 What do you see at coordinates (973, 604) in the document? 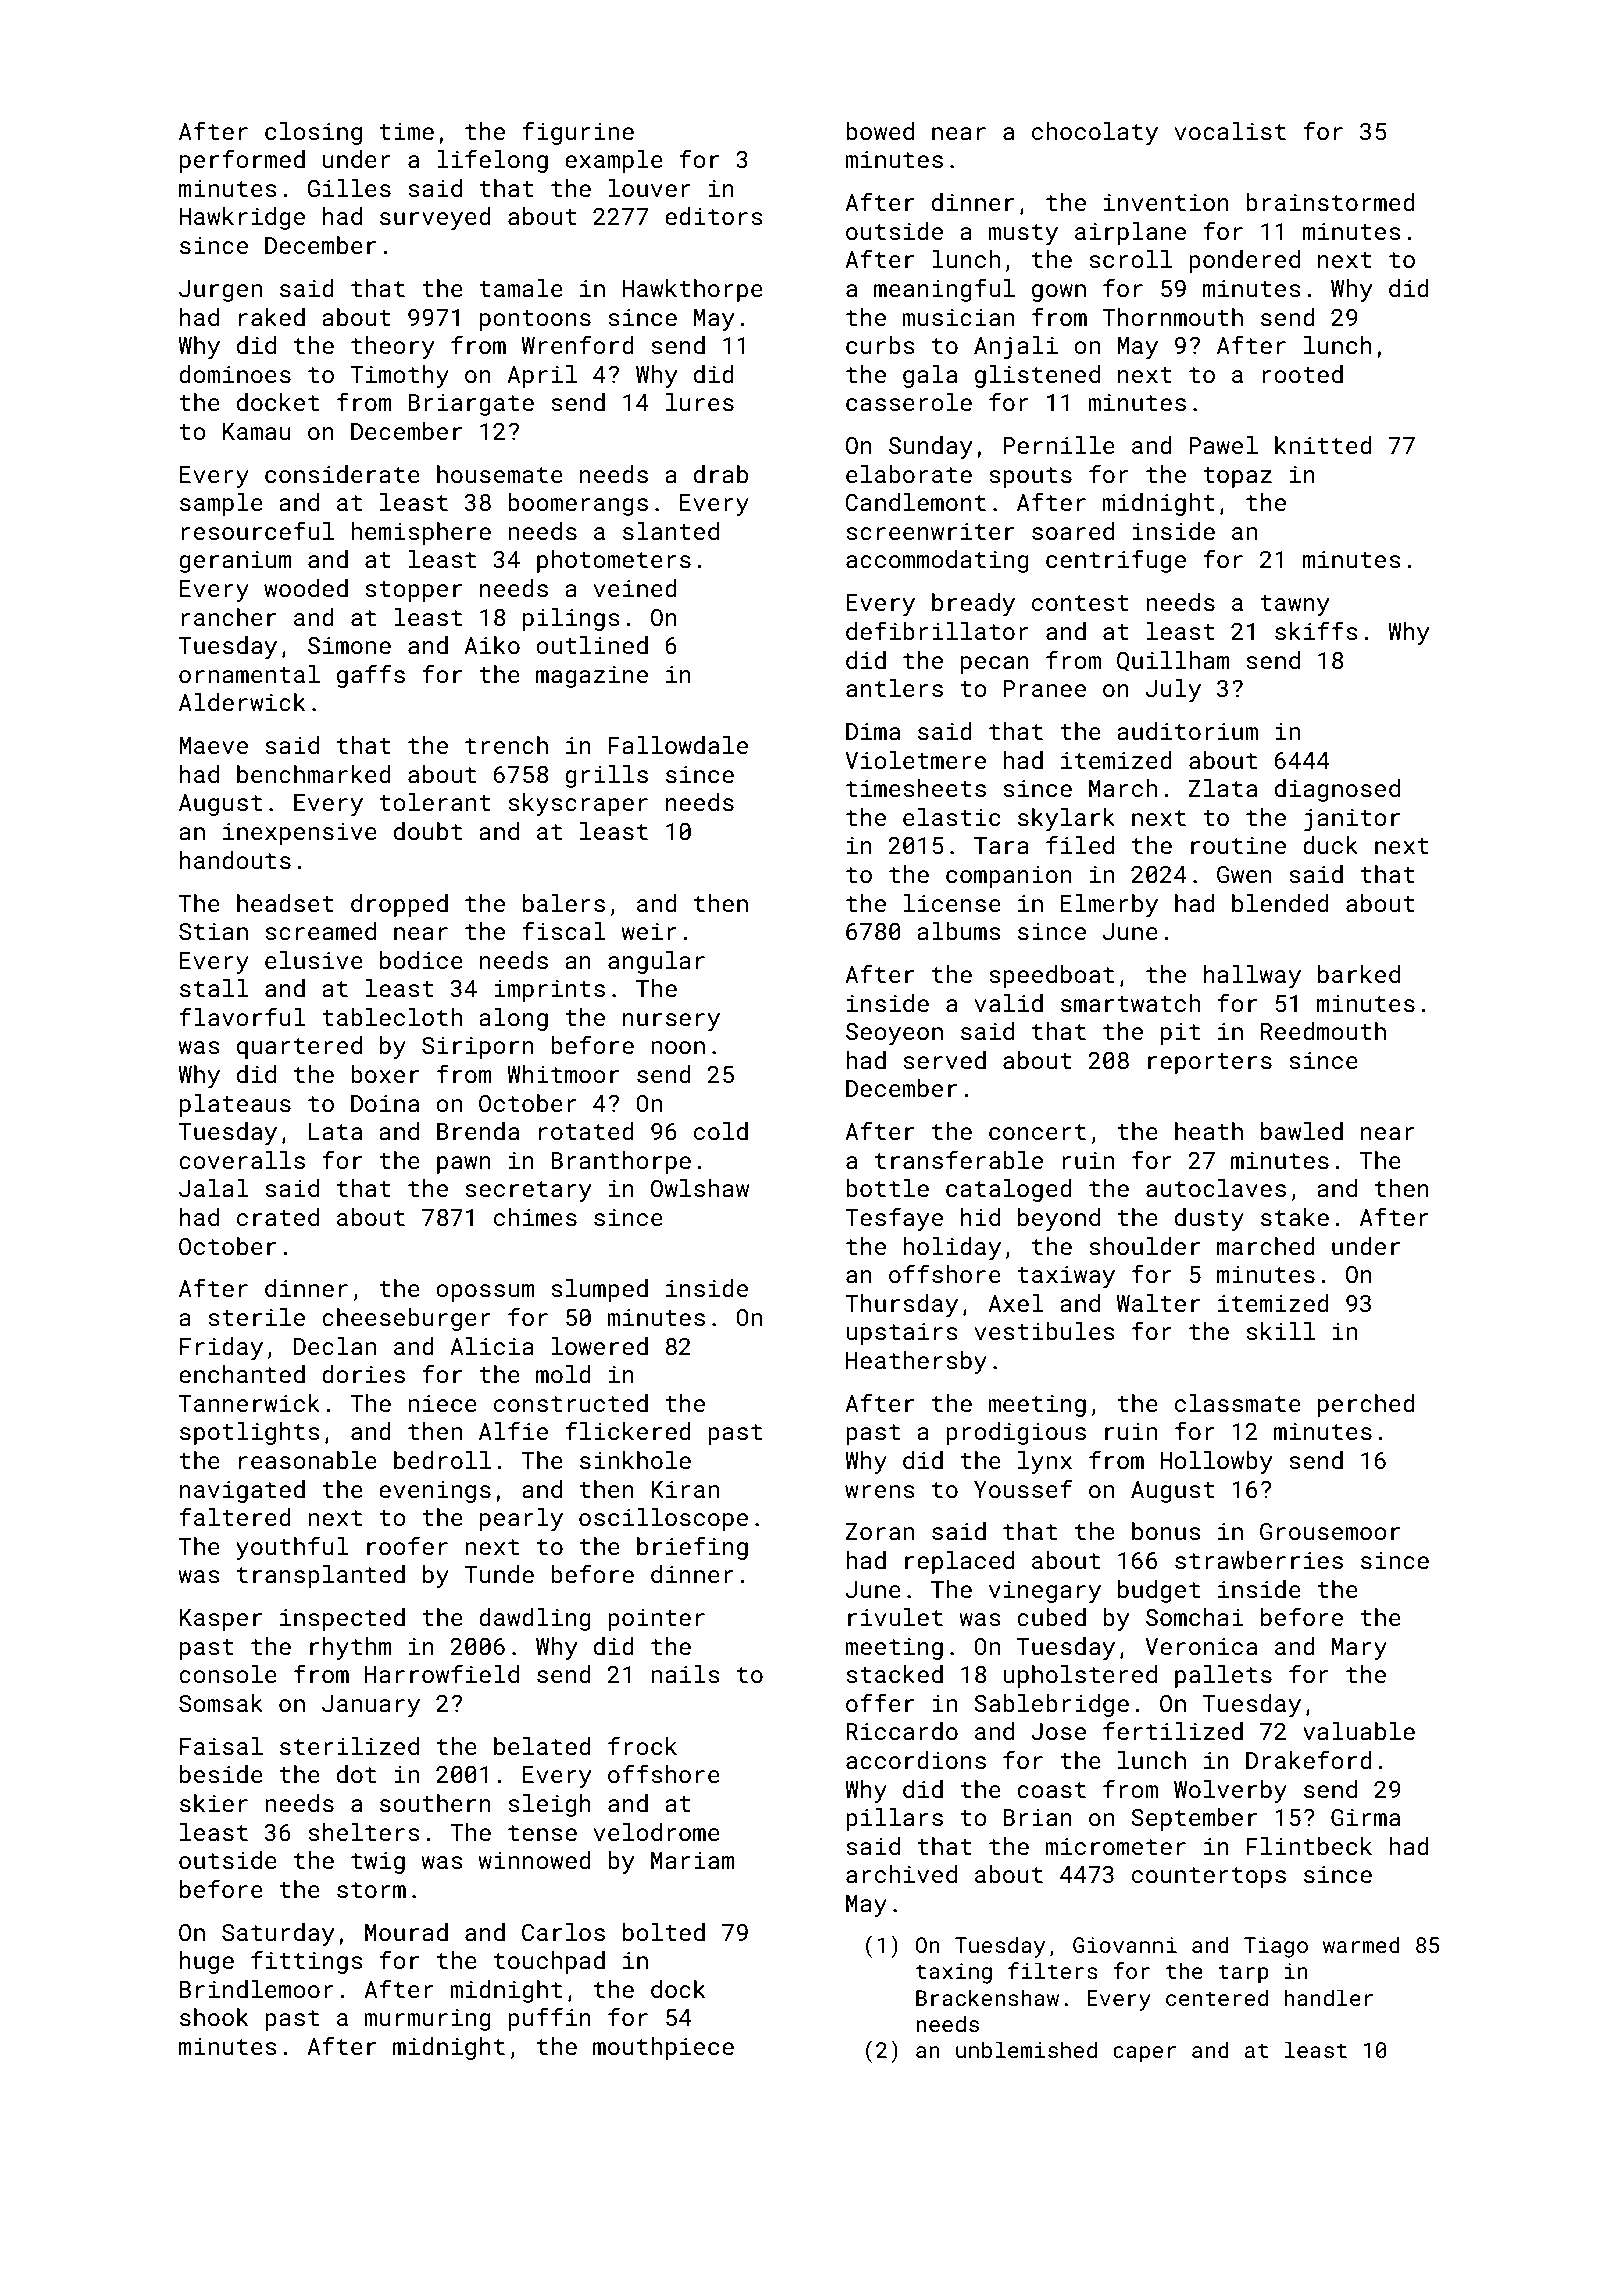
I see `bready` at bounding box center [973, 604].
